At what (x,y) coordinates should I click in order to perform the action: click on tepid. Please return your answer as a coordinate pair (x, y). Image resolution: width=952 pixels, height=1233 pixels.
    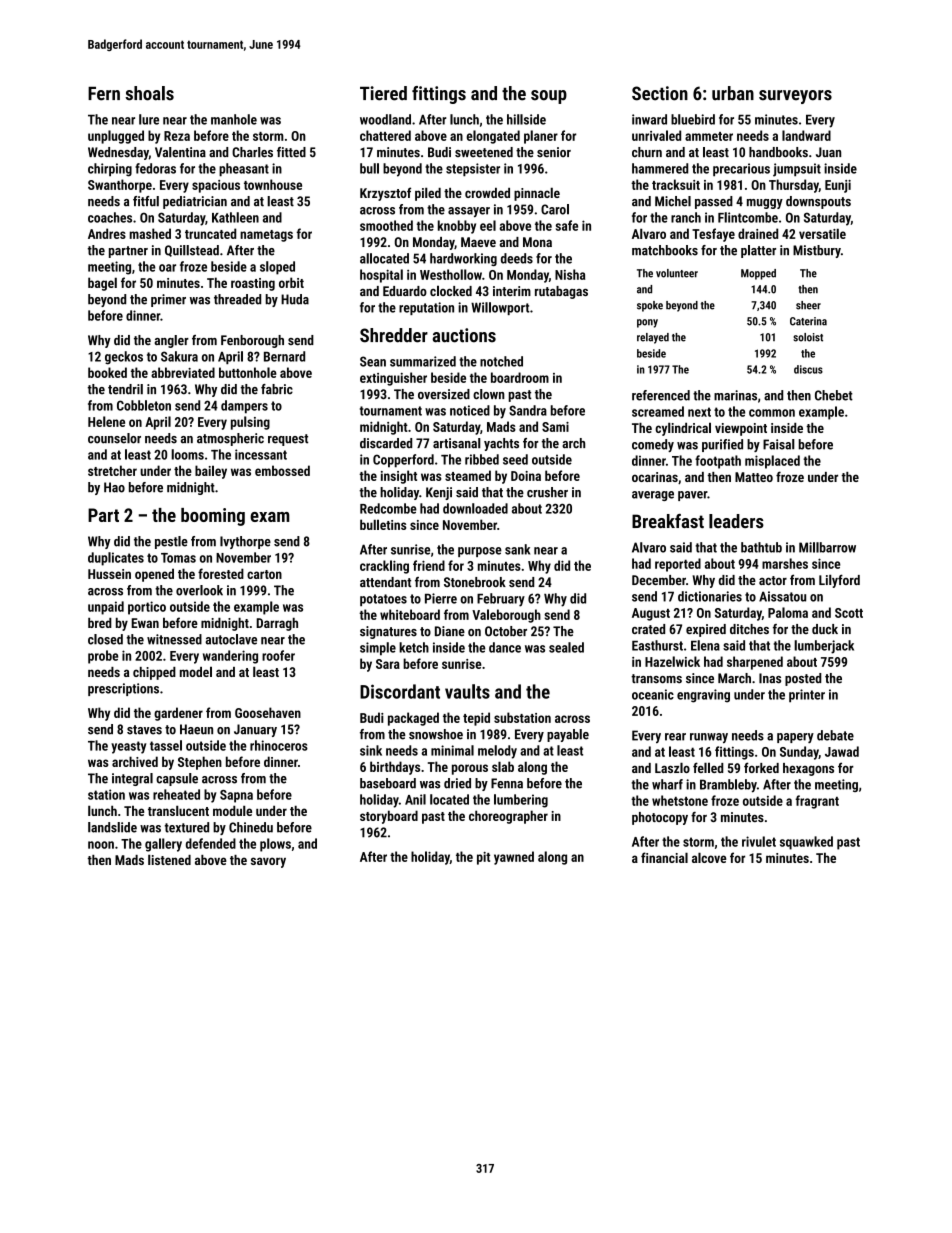
    Looking at the image, I should click on (476, 719).
